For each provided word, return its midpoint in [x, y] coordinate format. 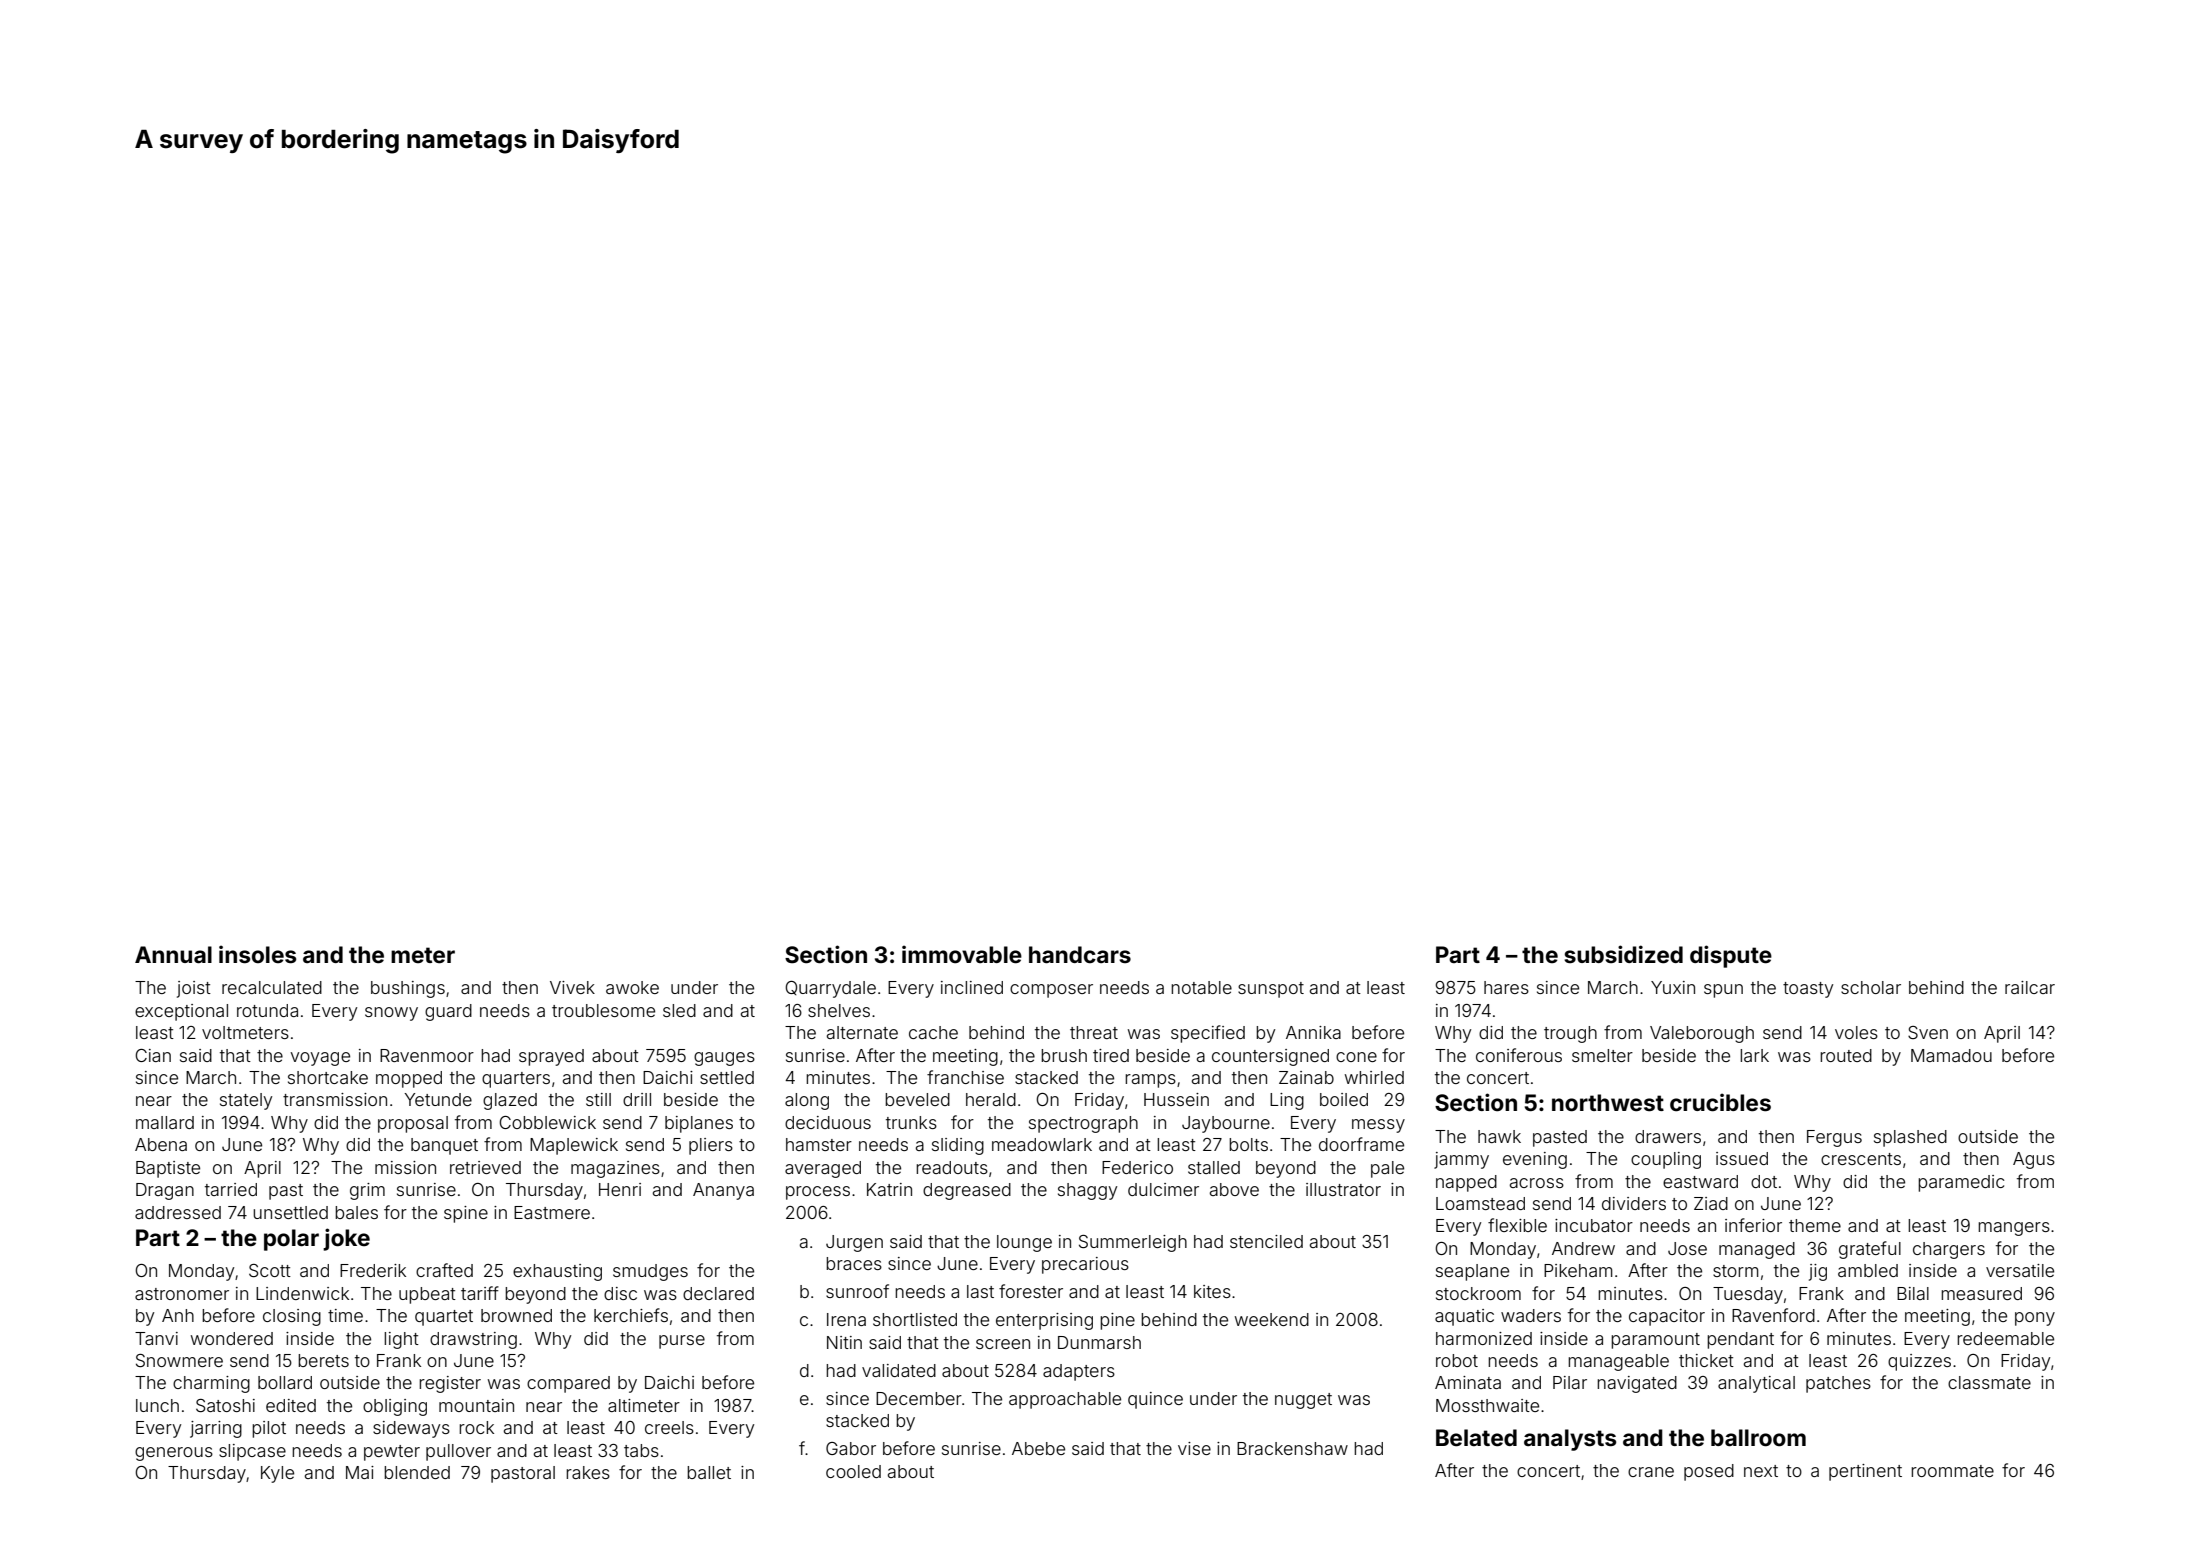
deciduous [828, 1122]
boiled [1344, 1099]
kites [1212, 1291]
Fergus [1834, 1138]
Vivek [572, 987]
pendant [1740, 1340]
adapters [1079, 1372]
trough [1570, 1034]
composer [1051, 991]
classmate [1989, 1382]
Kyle [277, 1474]
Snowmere [179, 1360]
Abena [161, 1144]
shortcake [328, 1077]
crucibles [1720, 1102]
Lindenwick [302, 1293]
